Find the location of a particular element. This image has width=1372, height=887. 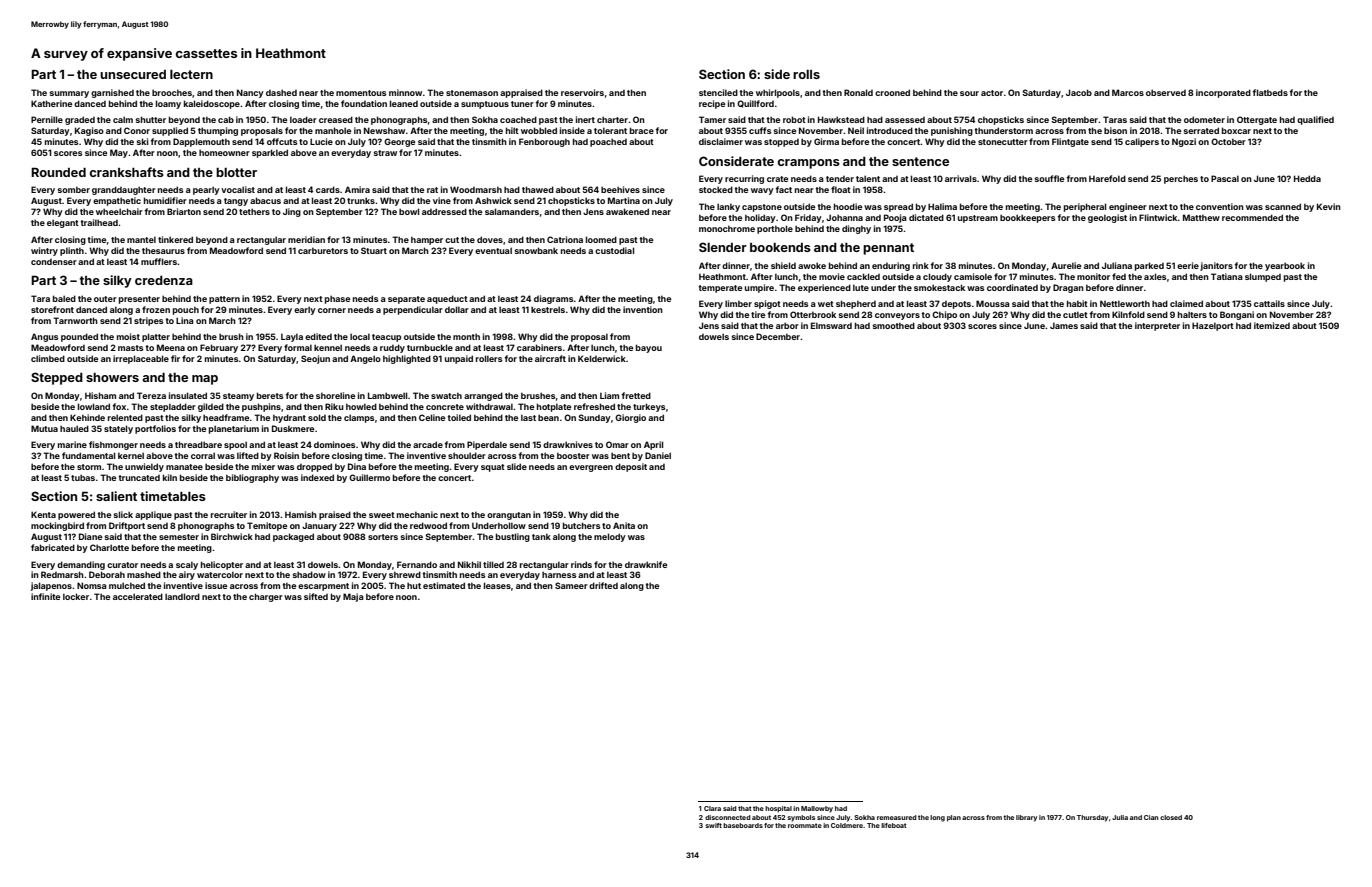

thawed is located at coordinates (538, 189).
